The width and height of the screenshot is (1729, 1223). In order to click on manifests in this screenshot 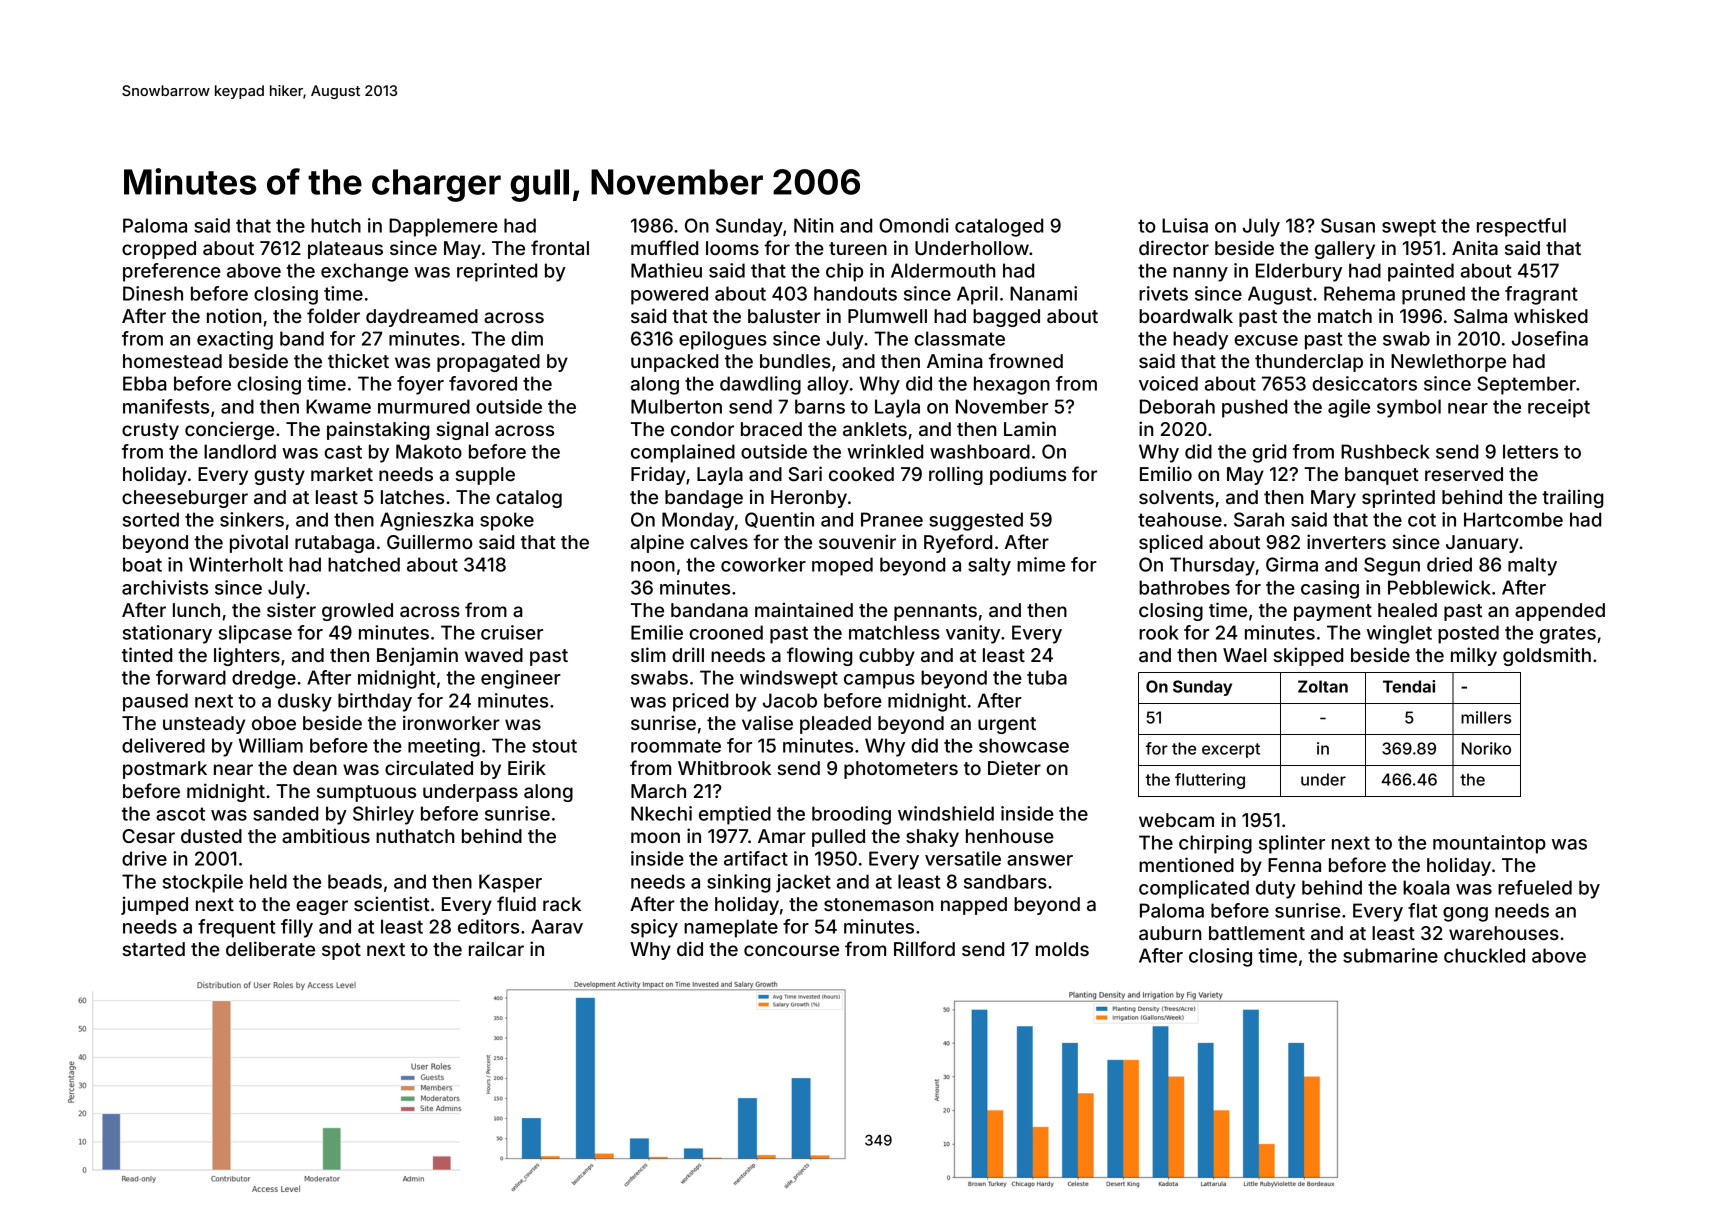, I will do `click(166, 406)`.
